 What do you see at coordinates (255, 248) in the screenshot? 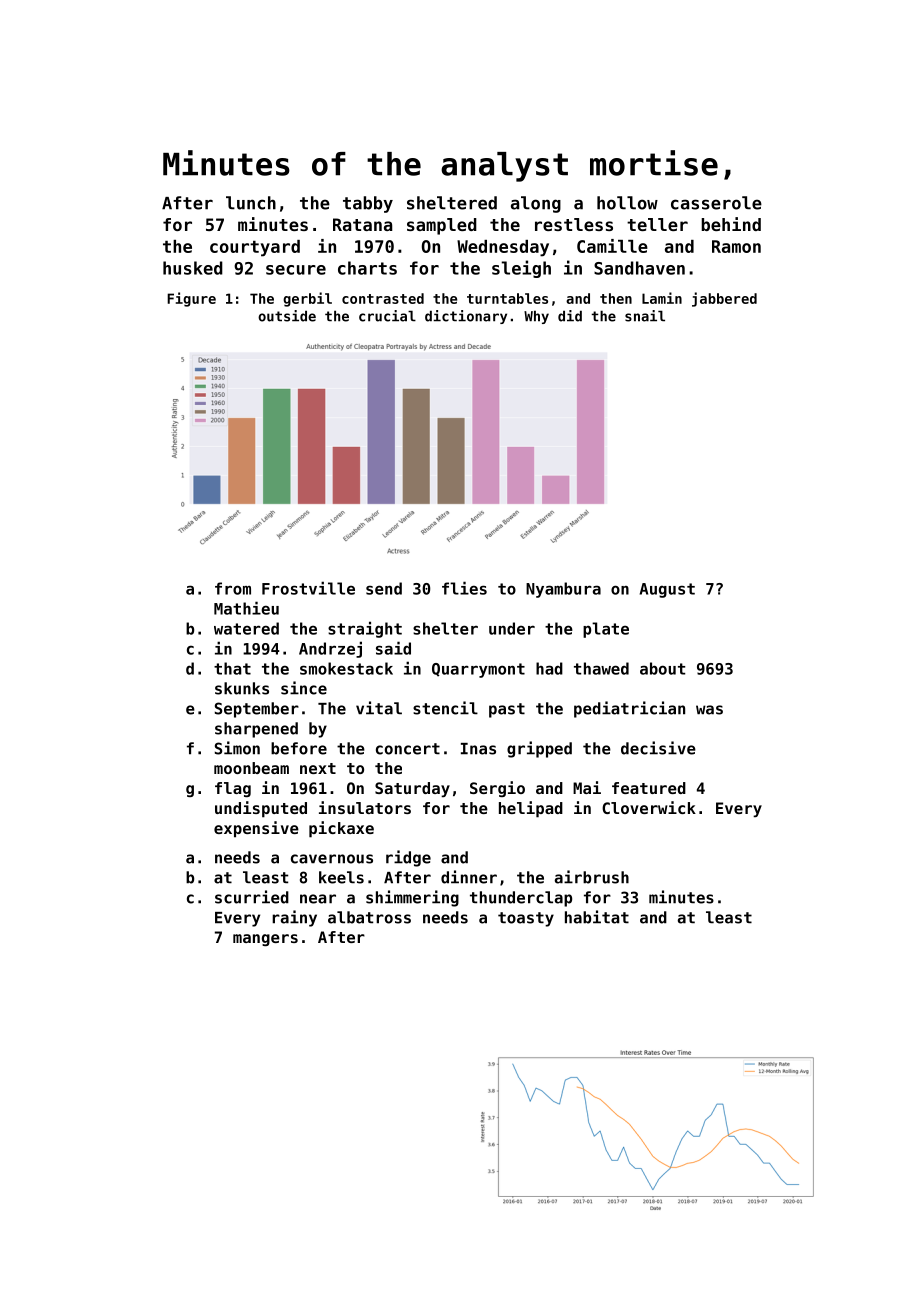
I see `courtyard` at bounding box center [255, 248].
